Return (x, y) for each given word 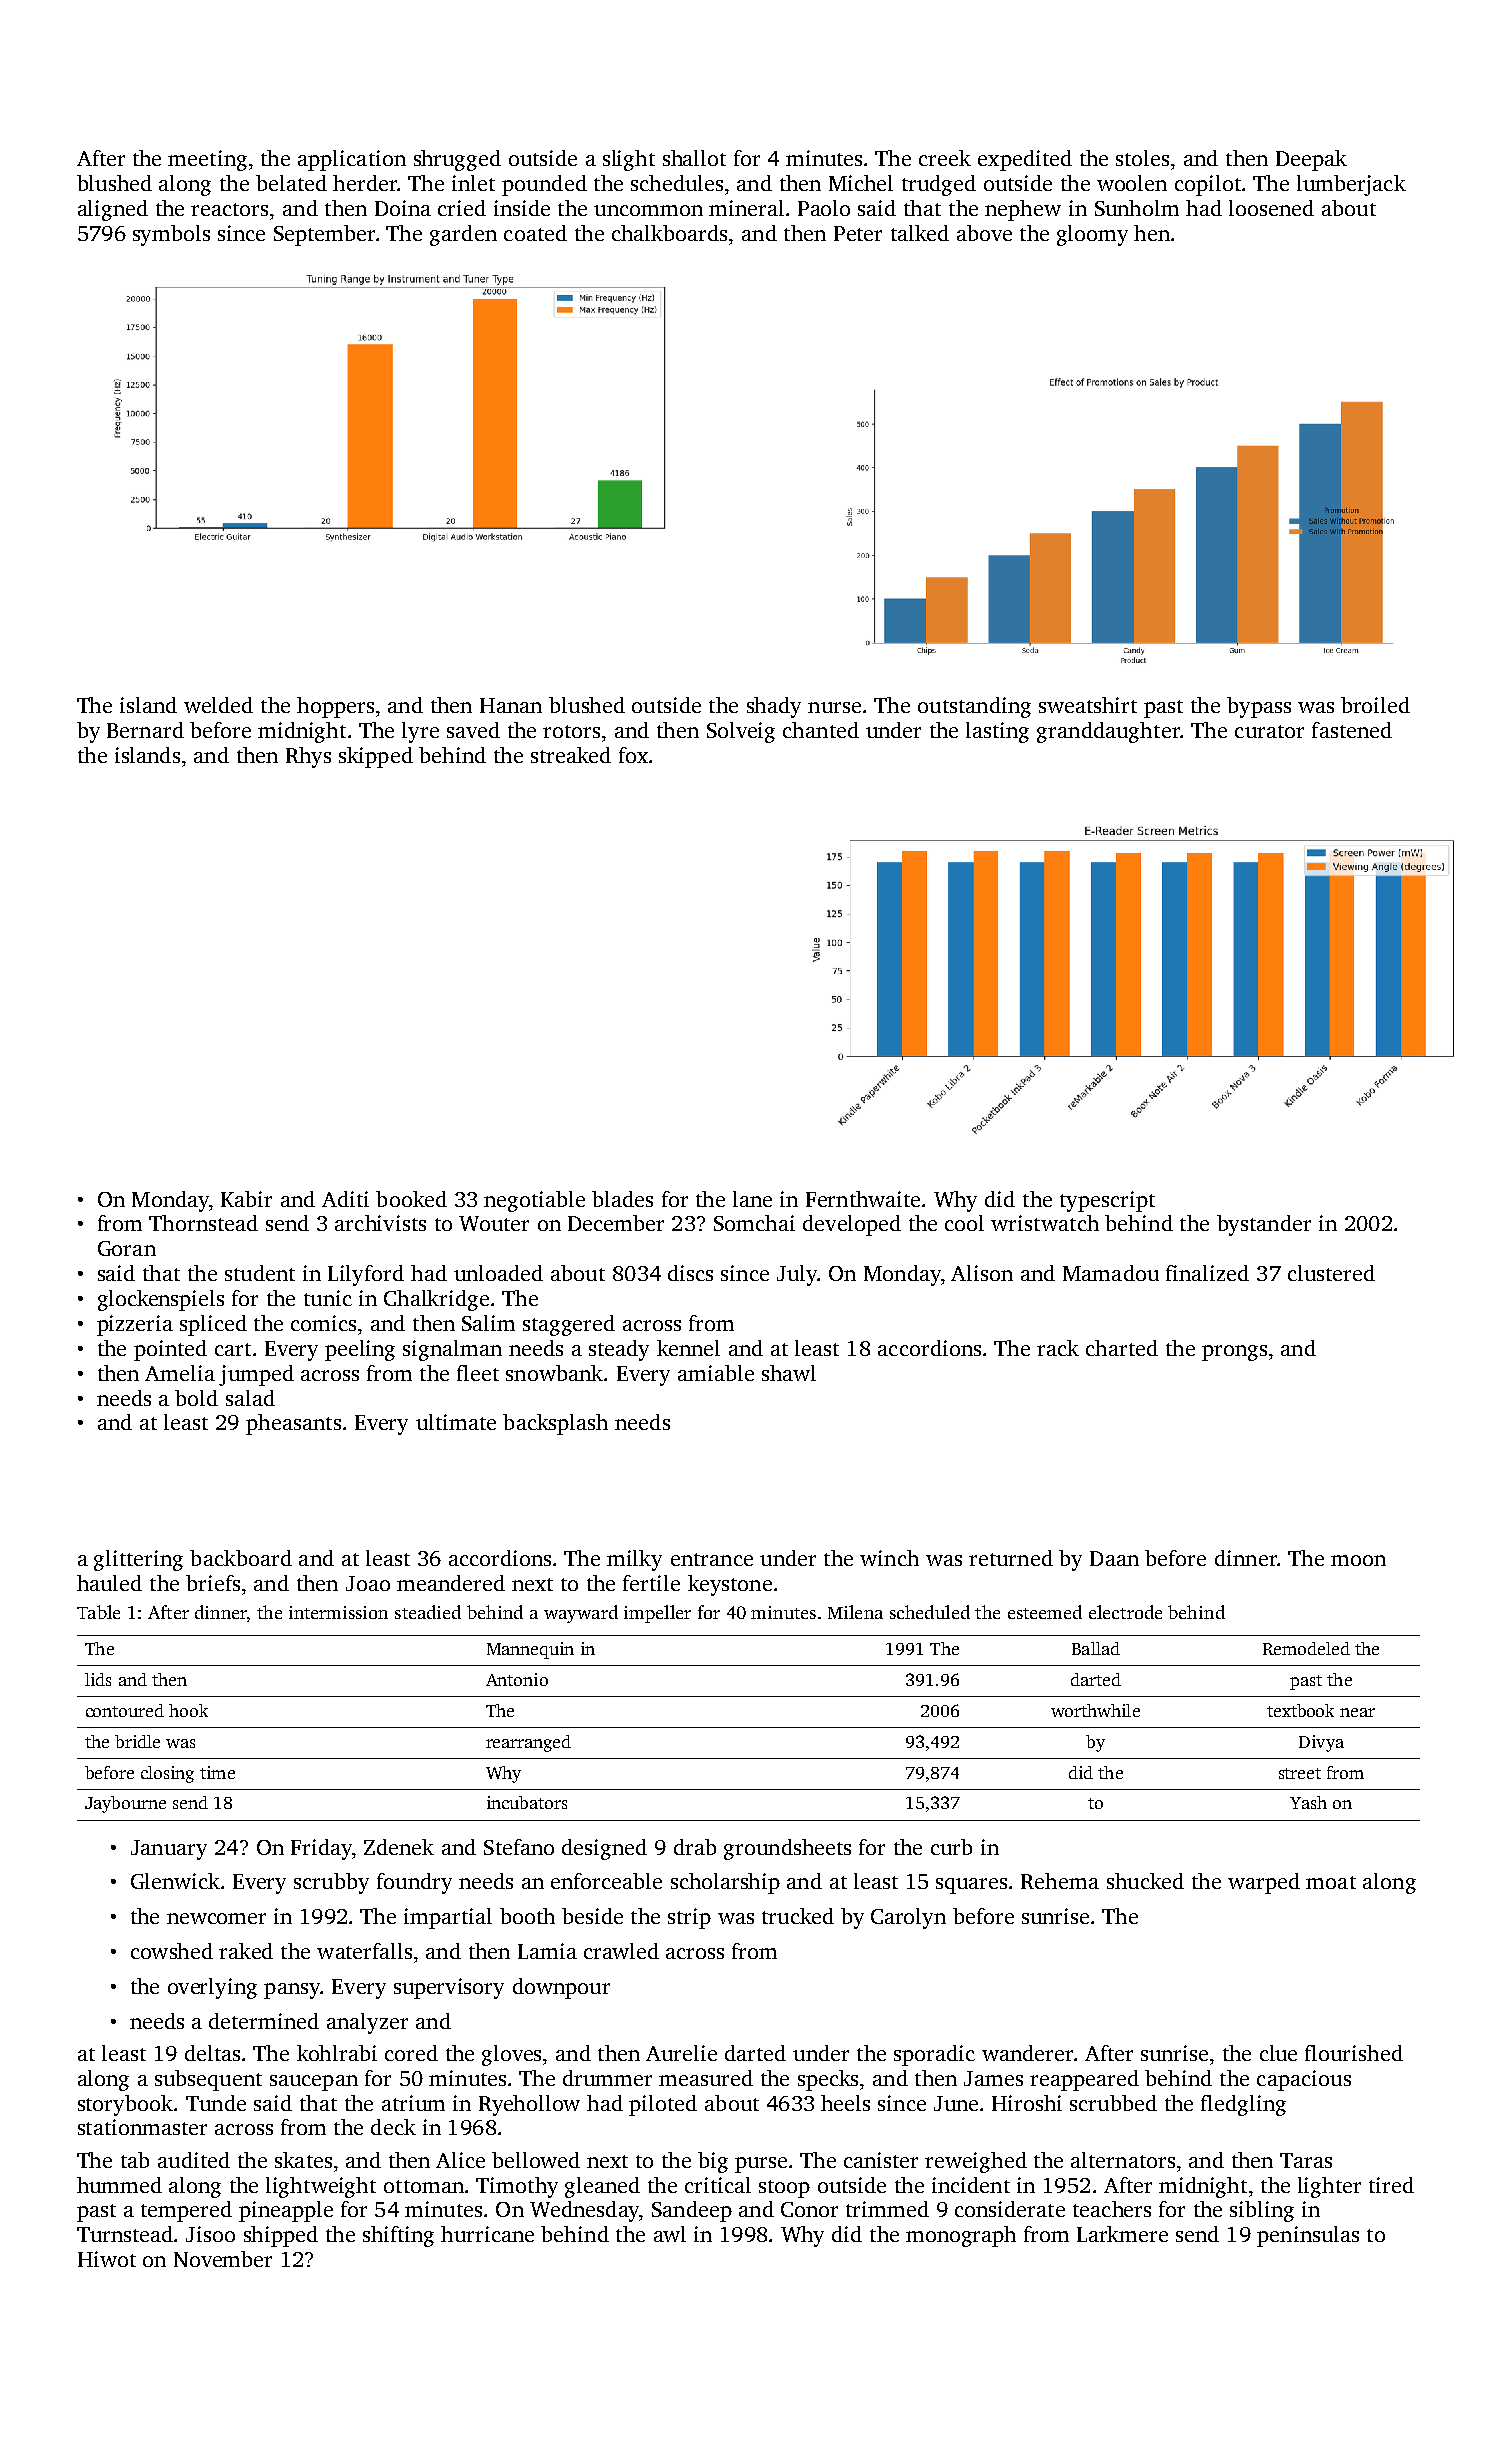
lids (98, 1679)
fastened (1352, 730)
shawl (789, 1373)
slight (629, 160)
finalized (1207, 1273)
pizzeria (135, 1325)
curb (951, 1847)
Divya (1321, 1743)
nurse (834, 707)
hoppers (335, 707)
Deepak (1311, 160)
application (352, 160)
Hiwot (107, 2259)
